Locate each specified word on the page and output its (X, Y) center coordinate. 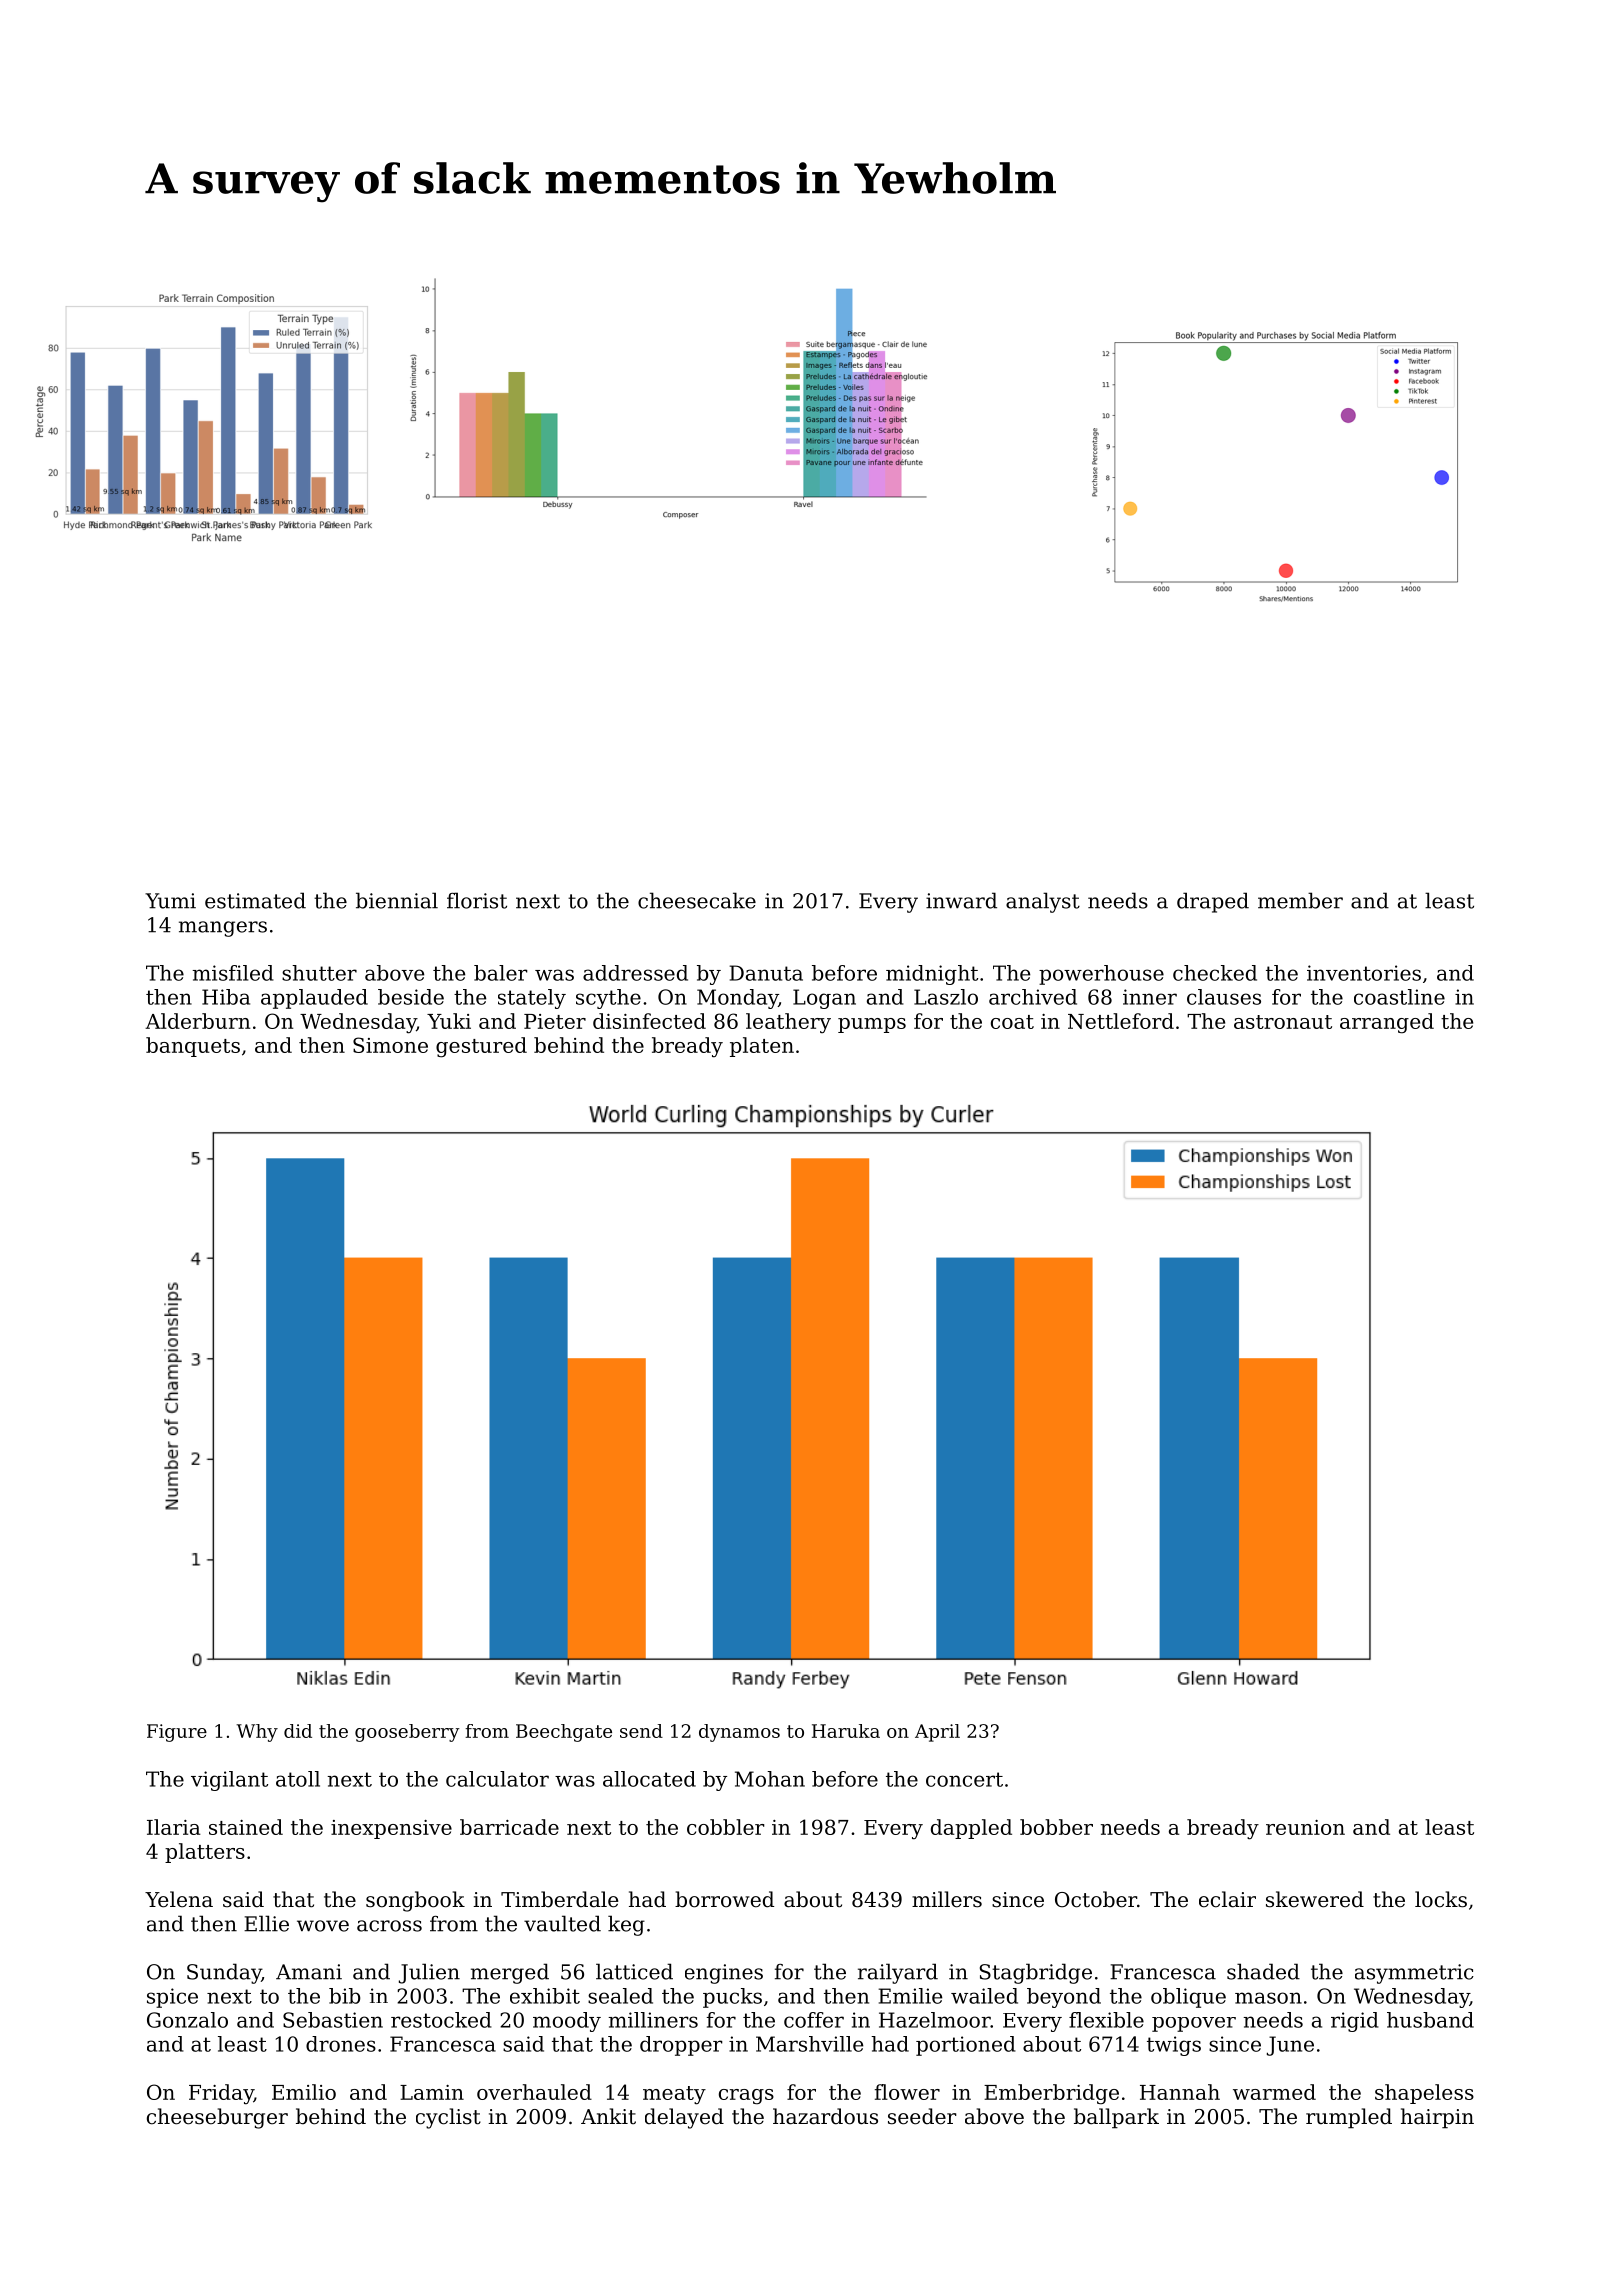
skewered (1315, 1899)
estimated (255, 900)
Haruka (846, 1731)
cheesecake (697, 900)
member (1300, 900)
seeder (922, 2116)
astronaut (1283, 1022)
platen (762, 1047)
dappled (971, 1829)
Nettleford (1121, 1021)
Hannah (1180, 2092)
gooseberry (407, 1733)
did (298, 1731)
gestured (481, 1047)
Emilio (304, 2092)
